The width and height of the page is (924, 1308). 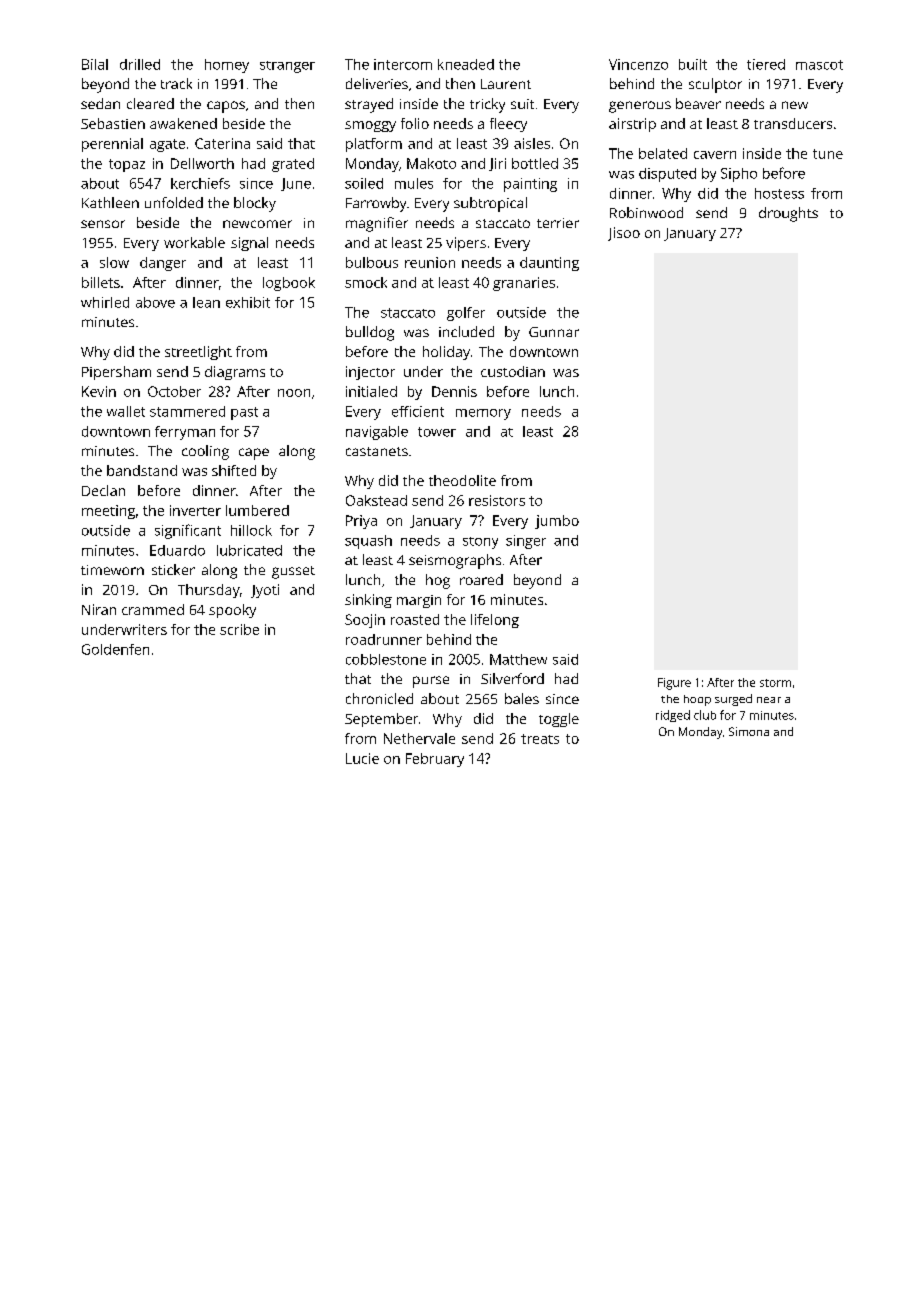 What do you see at coordinates (368, 601) in the page?
I see `sinking` at bounding box center [368, 601].
